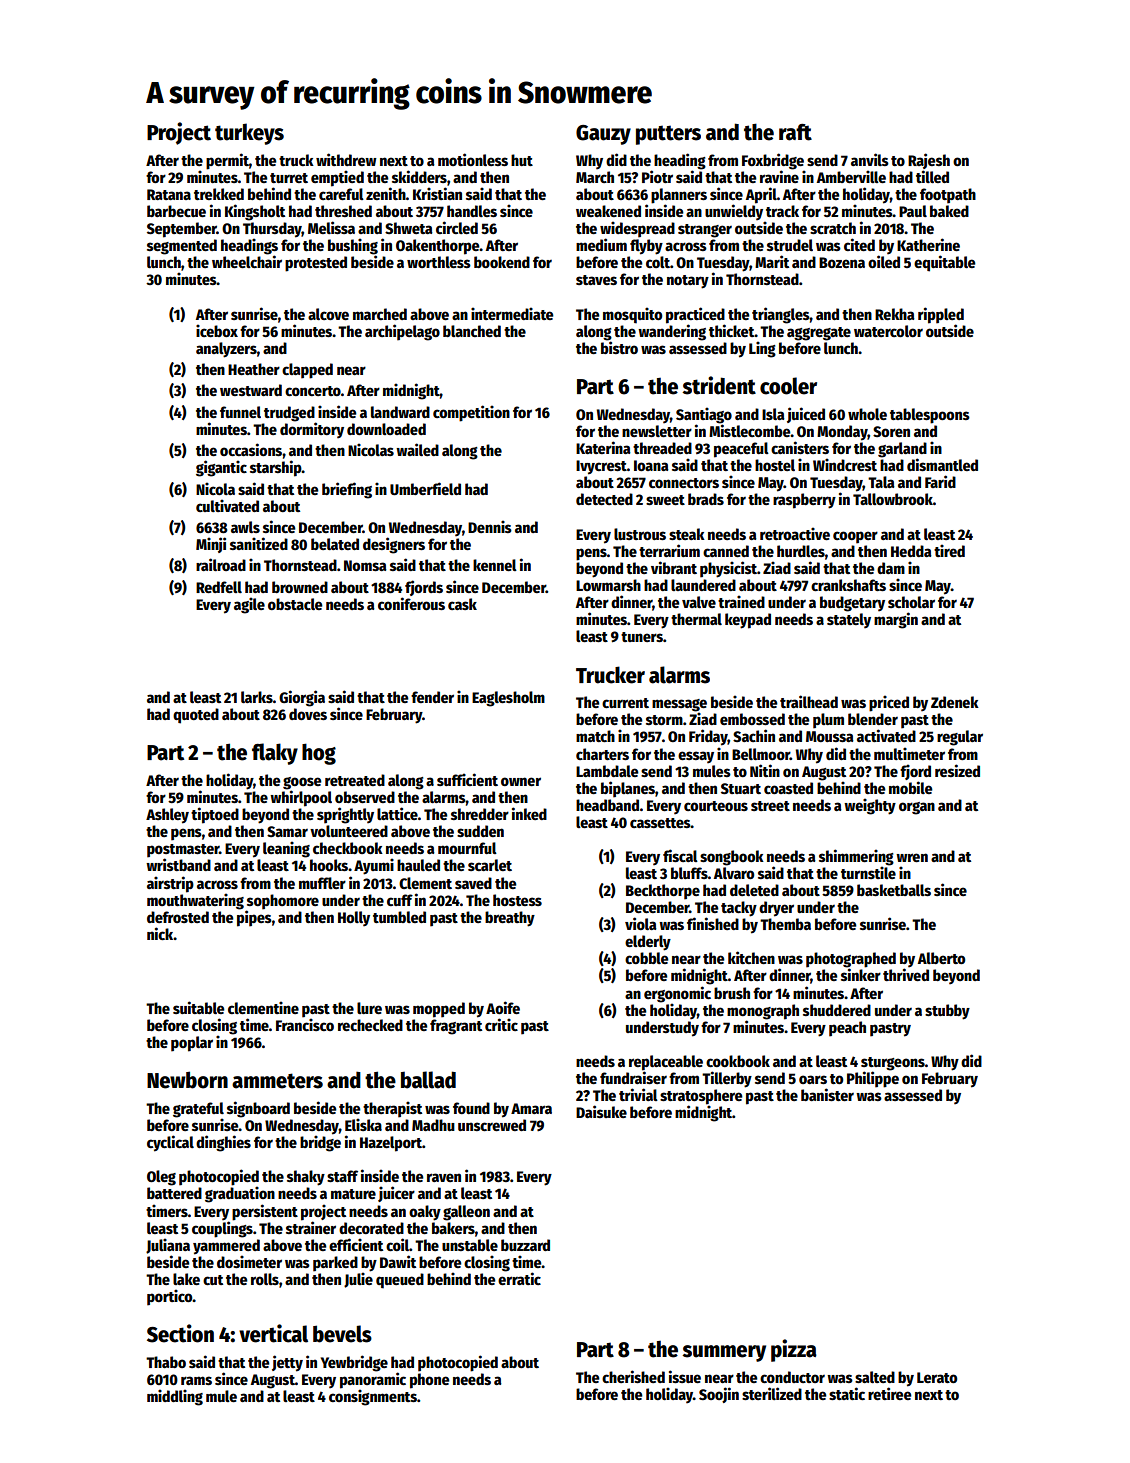 Image resolution: width=1130 pixels, height=1463 pixels. I want to click on turkeys, so click(249, 134).
